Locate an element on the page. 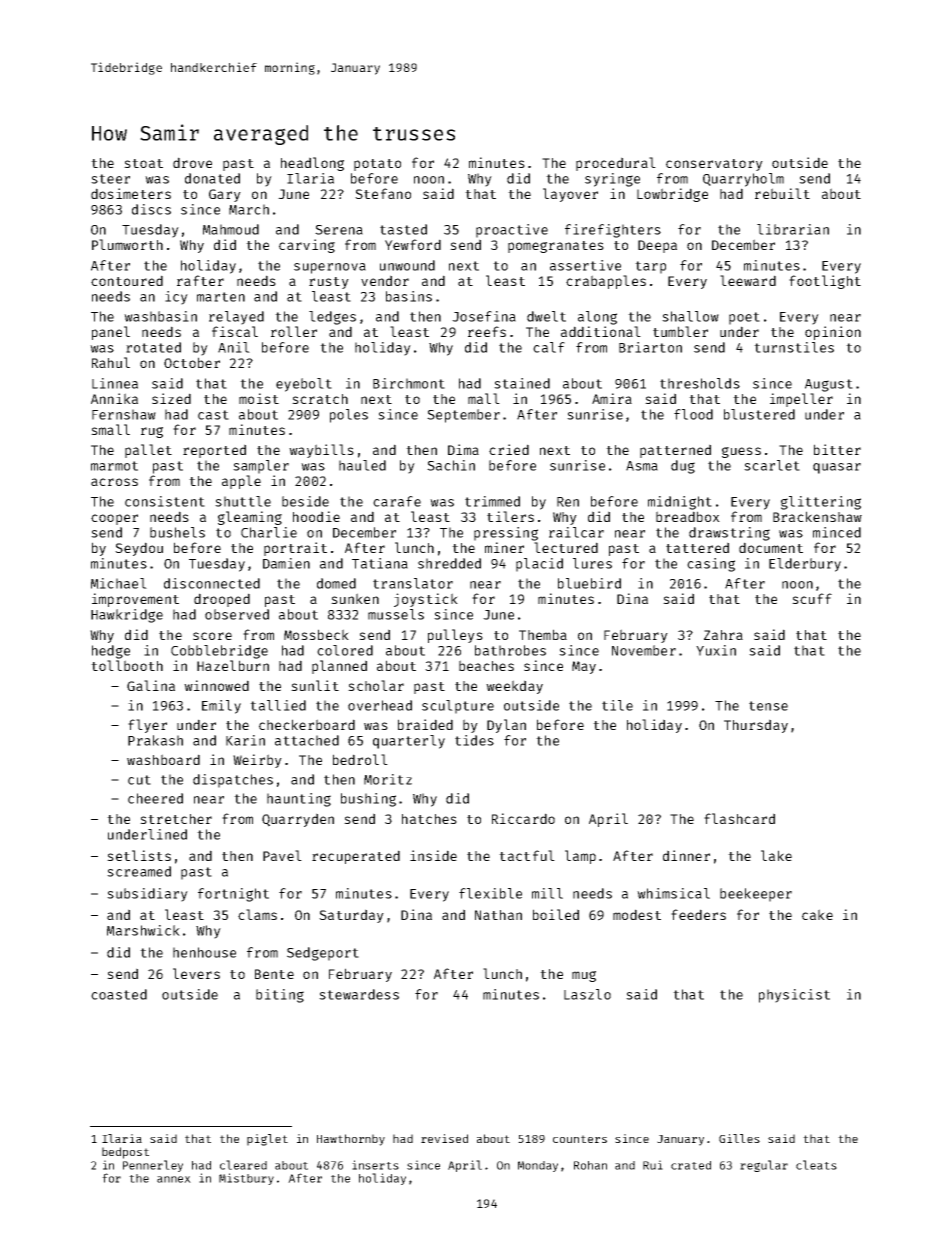 The width and height of the document is (952, 1233). potato is located at coordinates (377, 165).
